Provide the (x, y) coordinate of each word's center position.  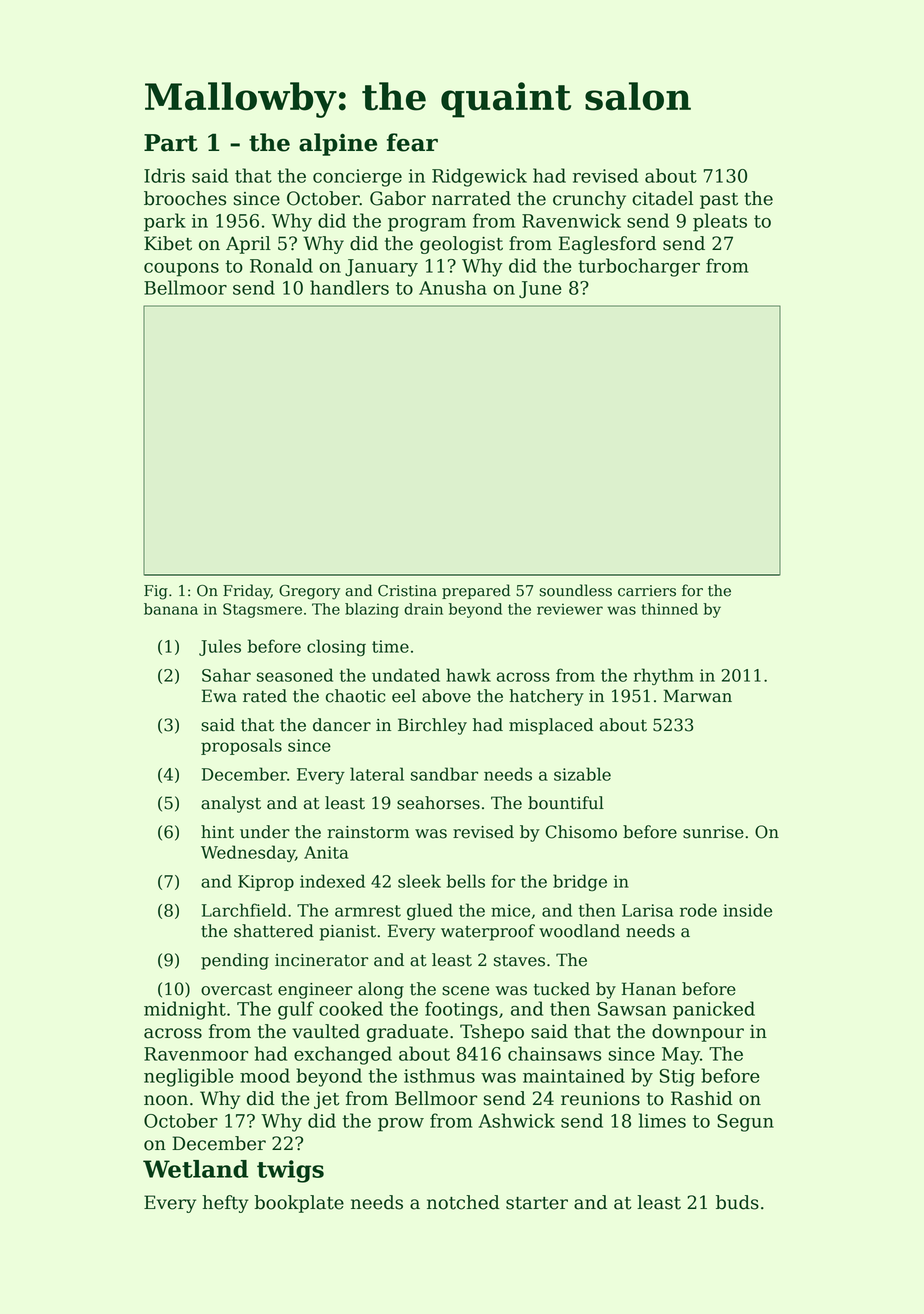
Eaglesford (607, 245)
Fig (156, 592)
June (540, 290)
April (248, 245)
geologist (461, 245)
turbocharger (639, 267)
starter (537, 1203)
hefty (225, 1204)
